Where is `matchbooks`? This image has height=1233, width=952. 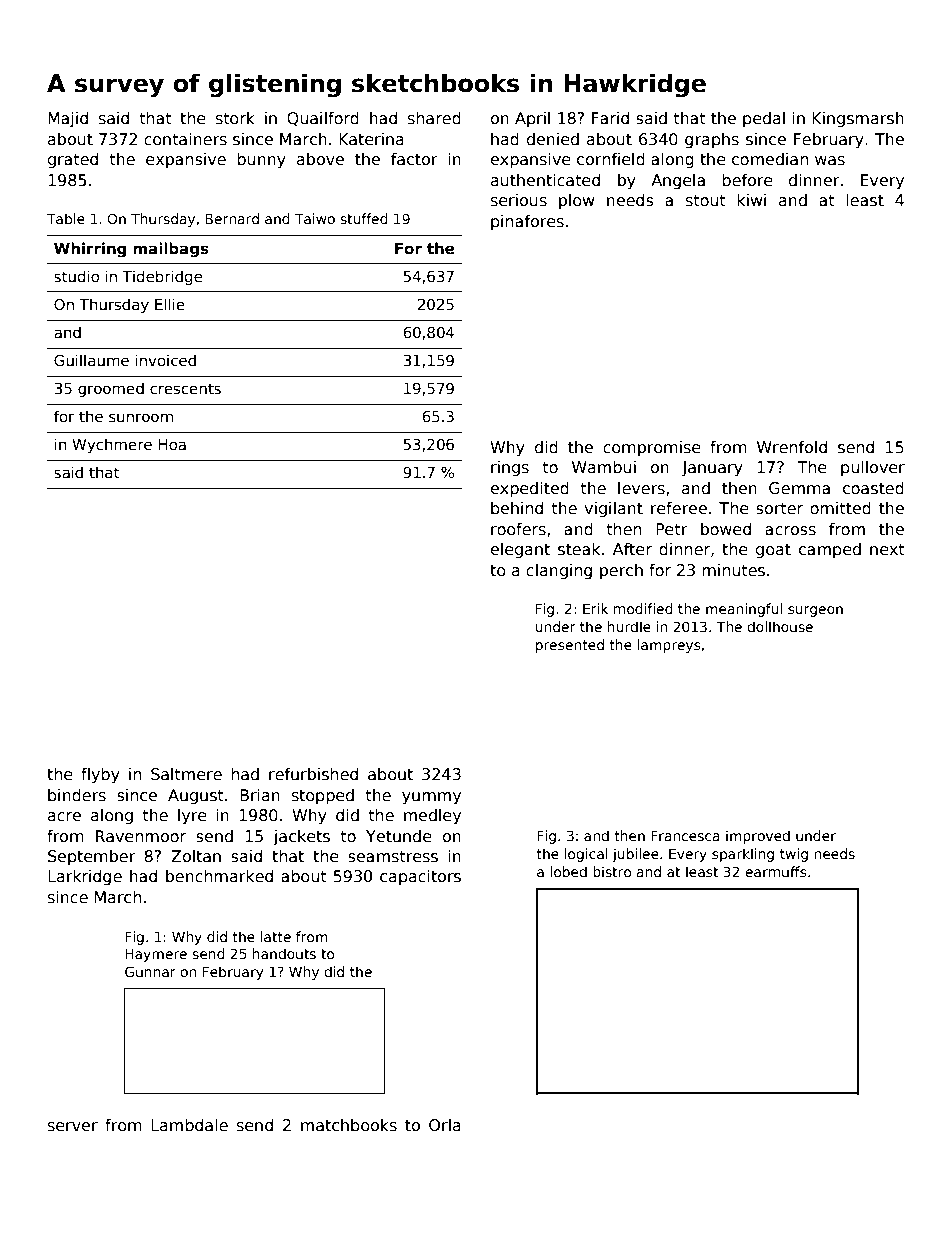
matchbooks is located at coordinates (349, 1125).
